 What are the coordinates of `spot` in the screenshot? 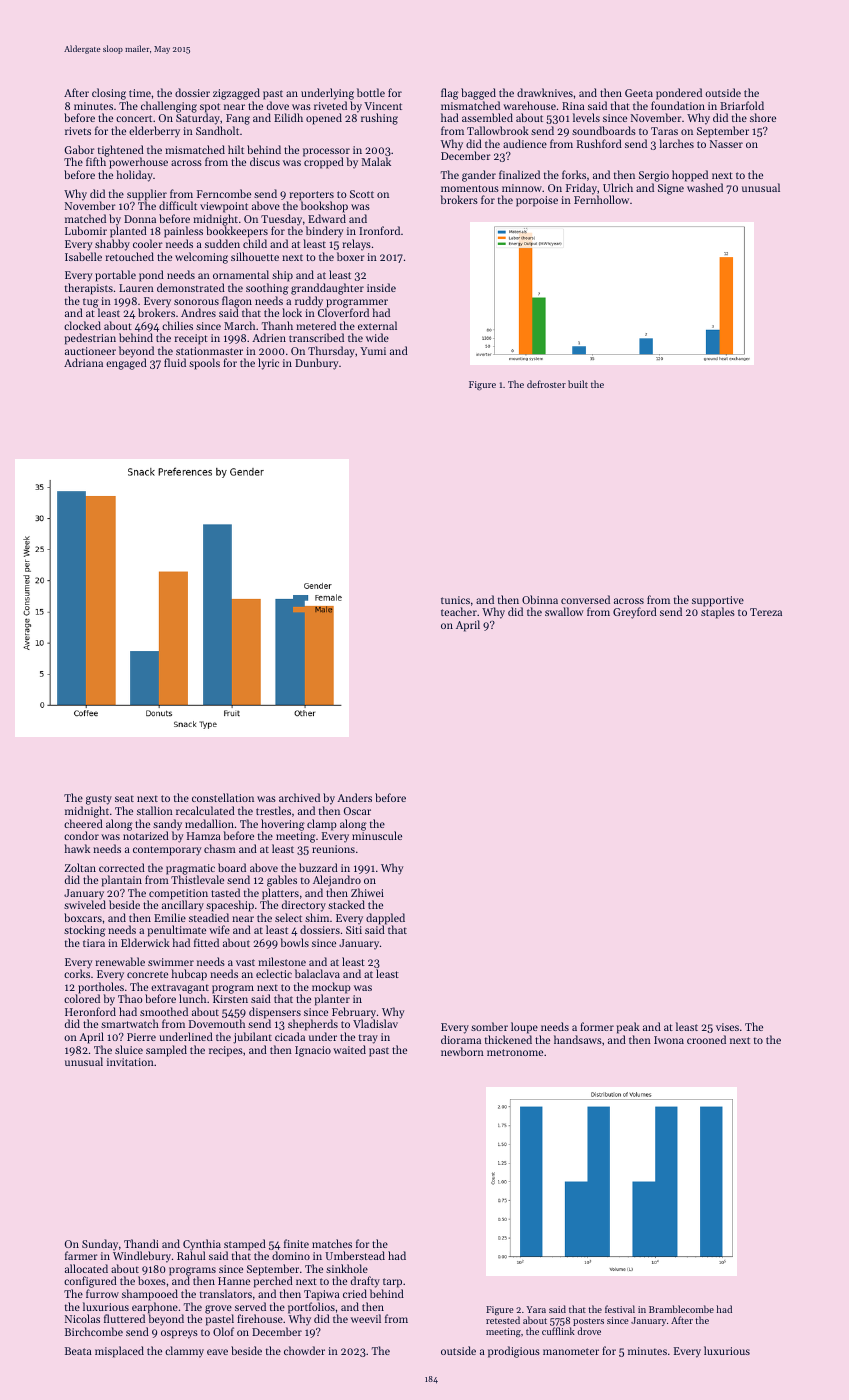 It's located at (210, 108).
